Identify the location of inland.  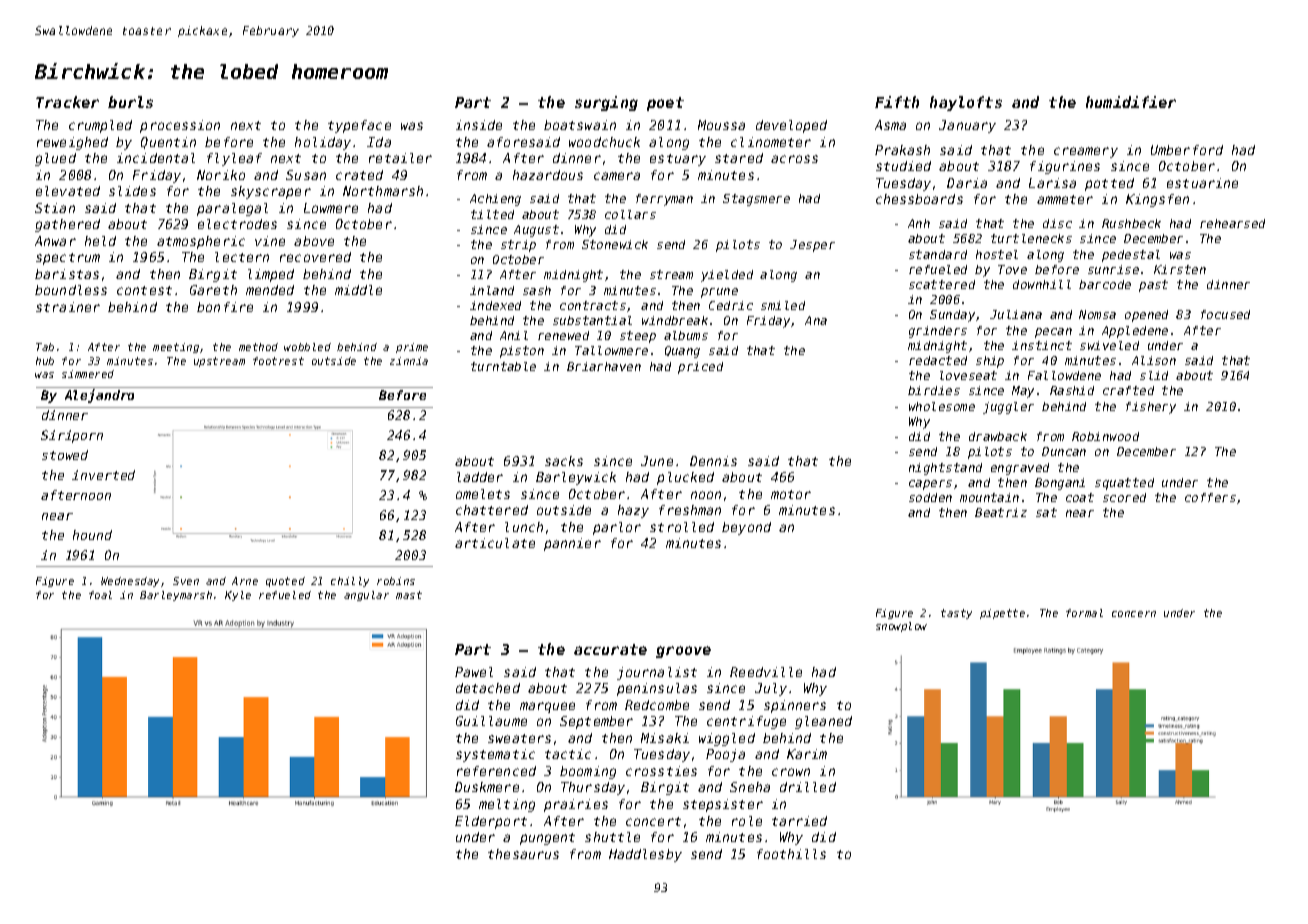
(492, 290).
